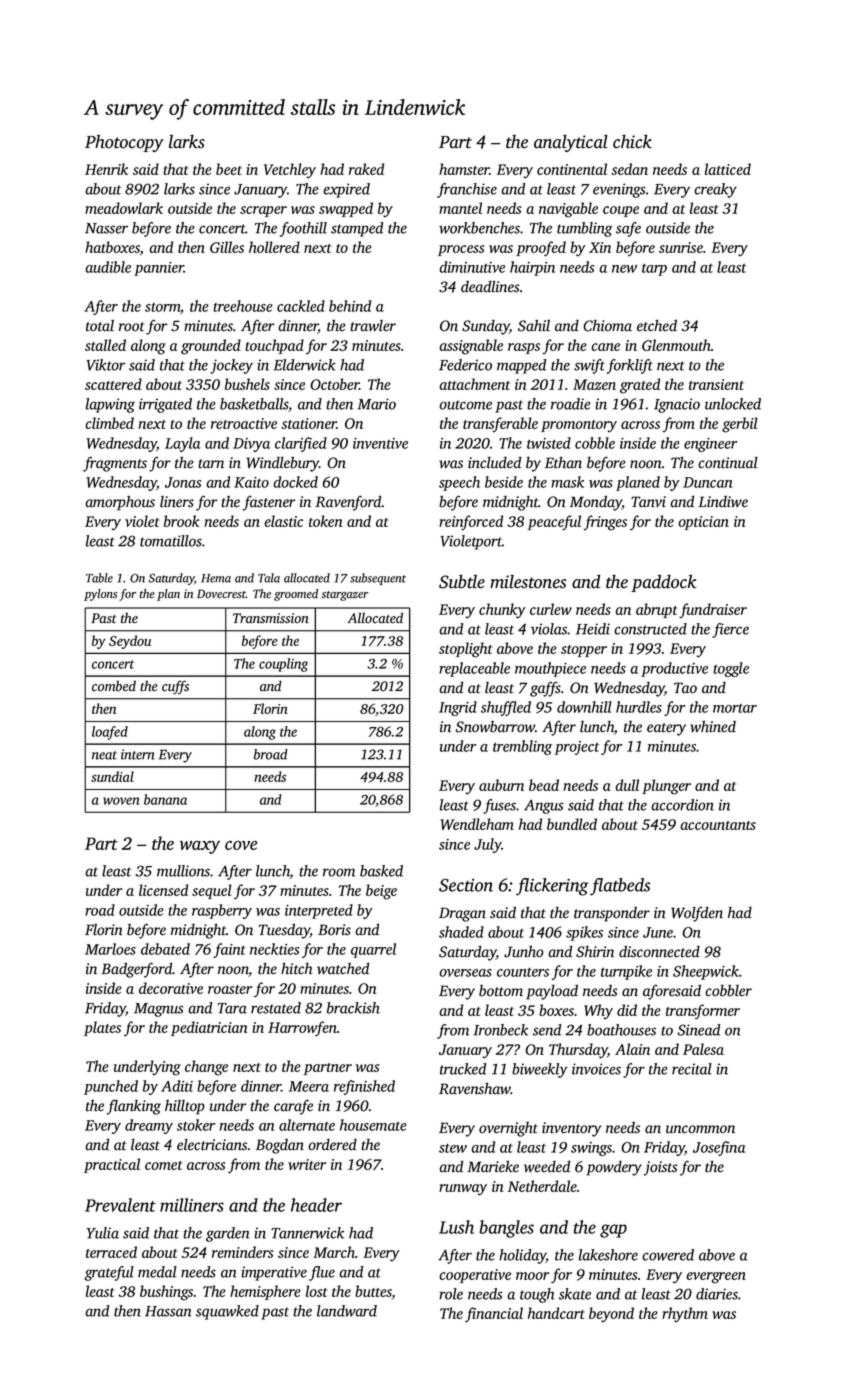  Describe the element at coordinates (632, 141) in the screenshot. I see `chick` at that location.
